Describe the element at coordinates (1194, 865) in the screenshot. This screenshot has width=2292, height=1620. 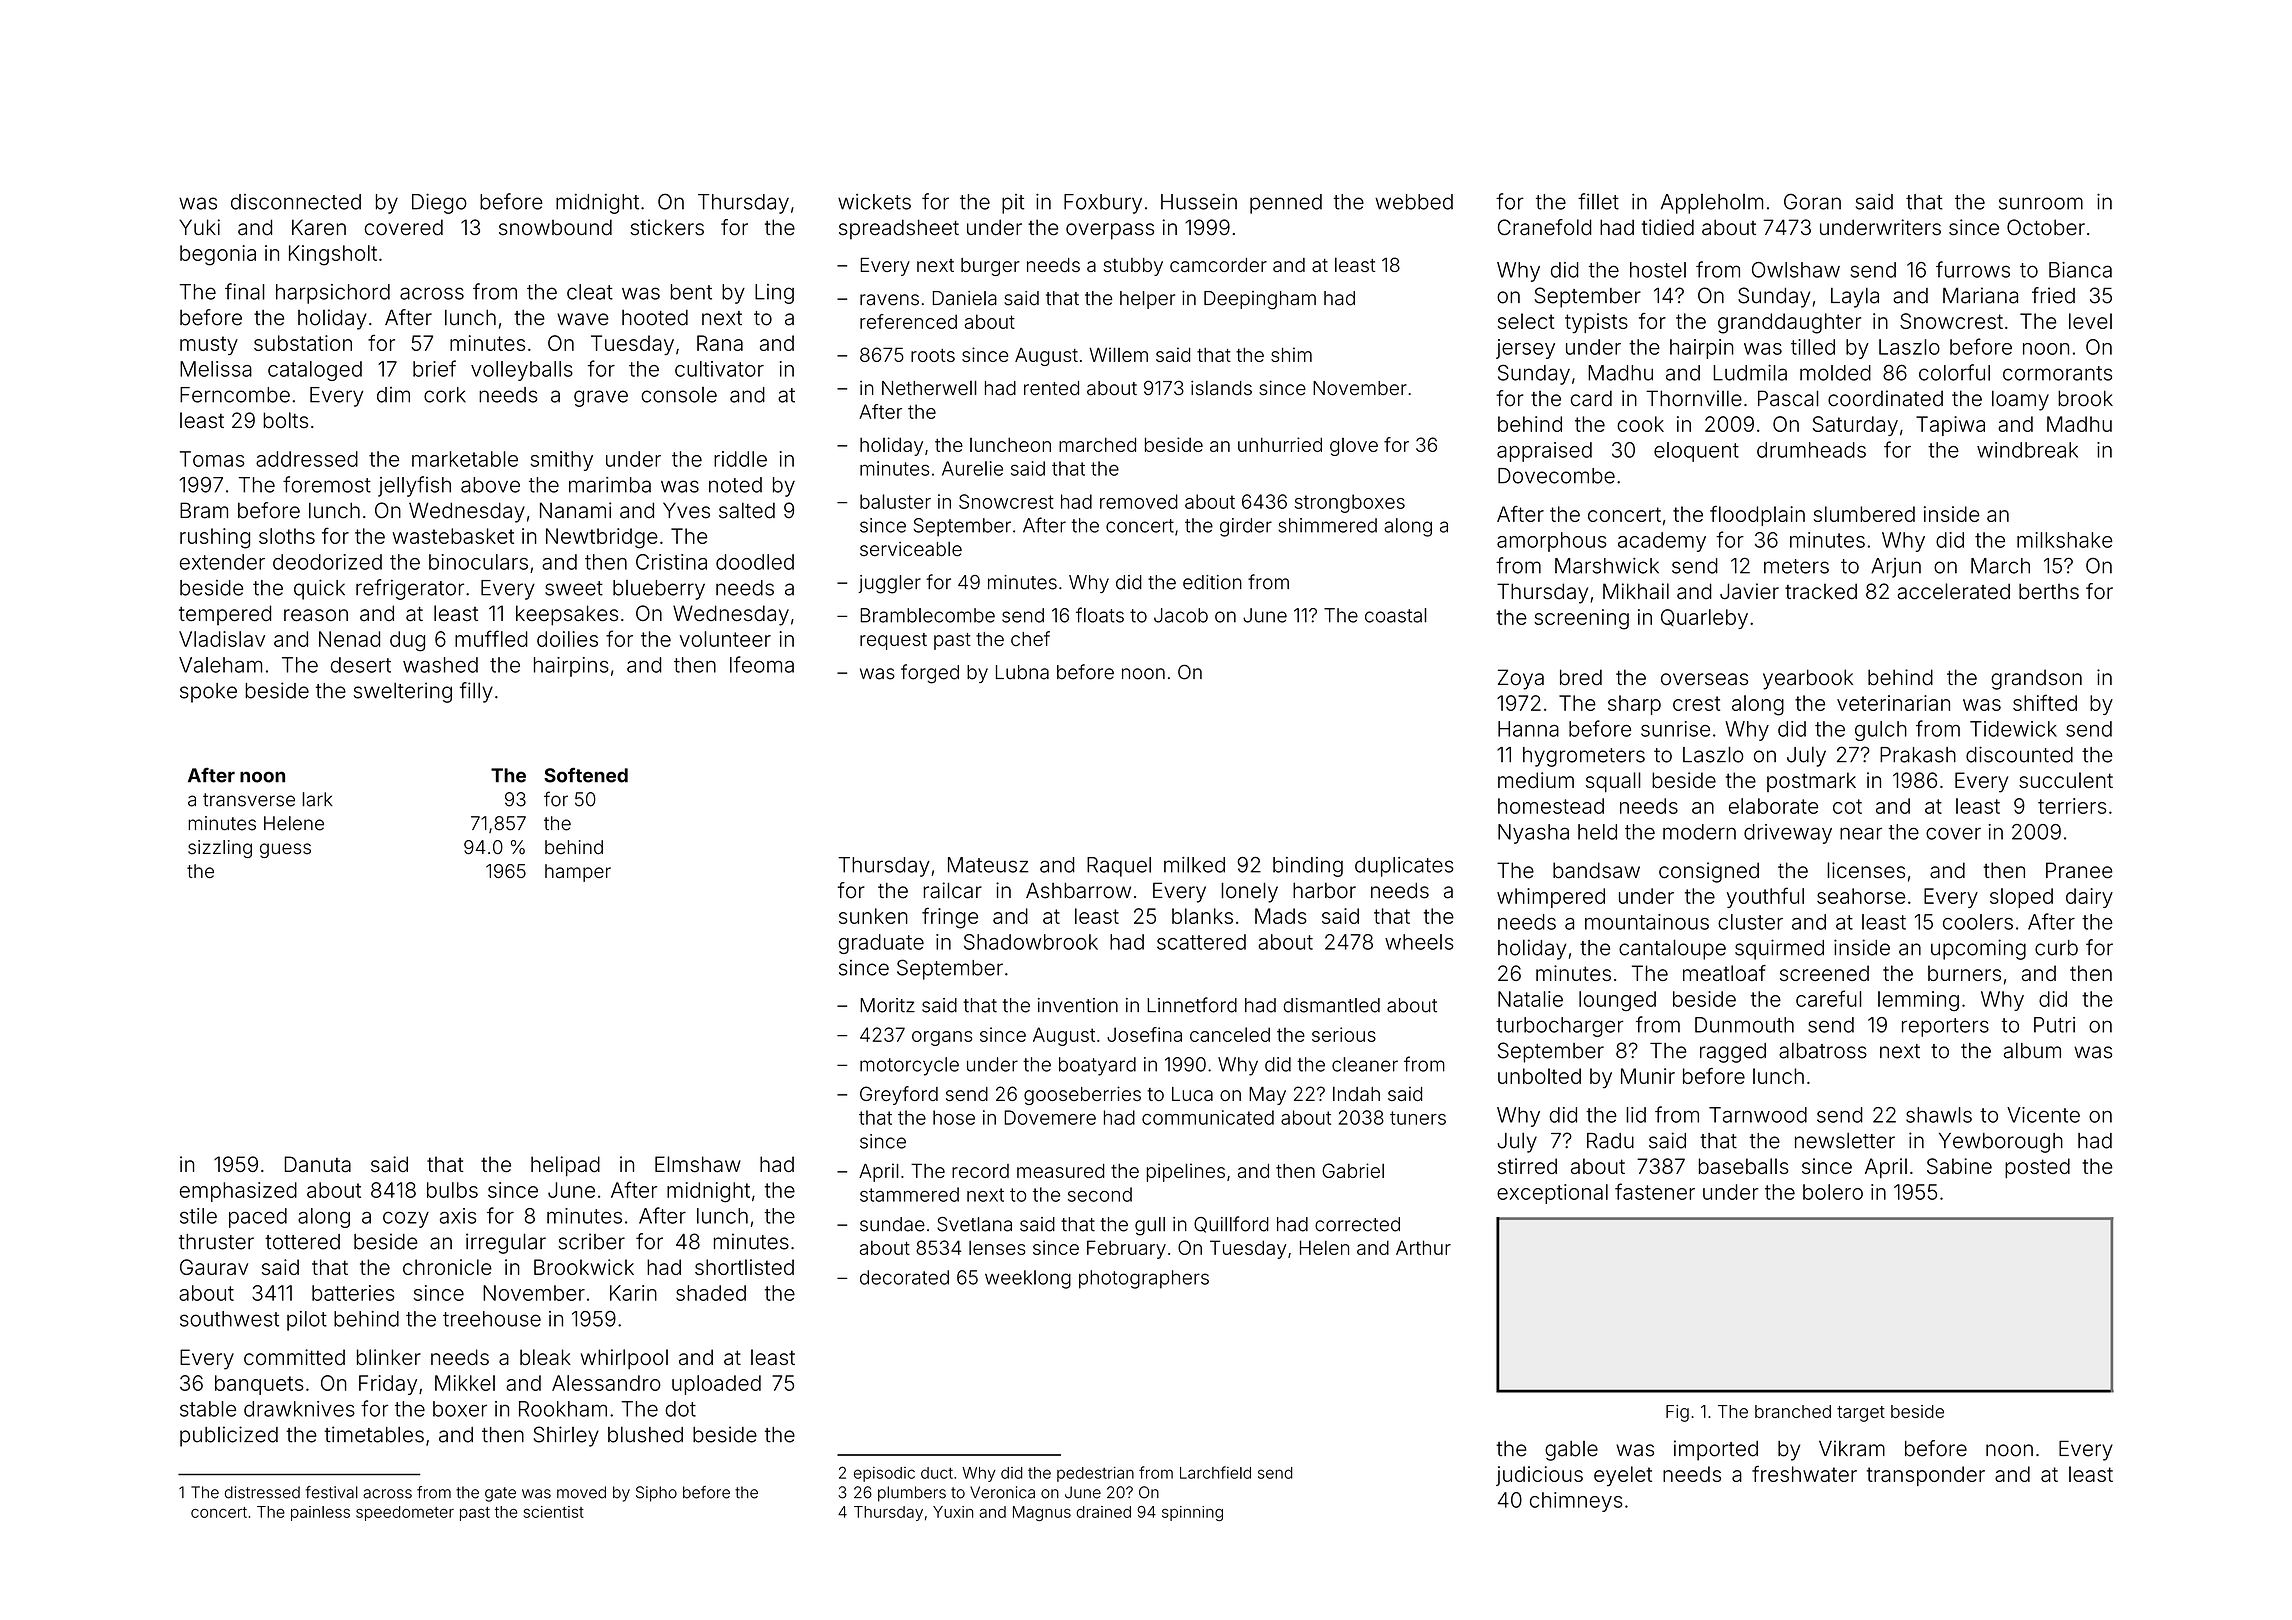
I see `milked` at that location.
